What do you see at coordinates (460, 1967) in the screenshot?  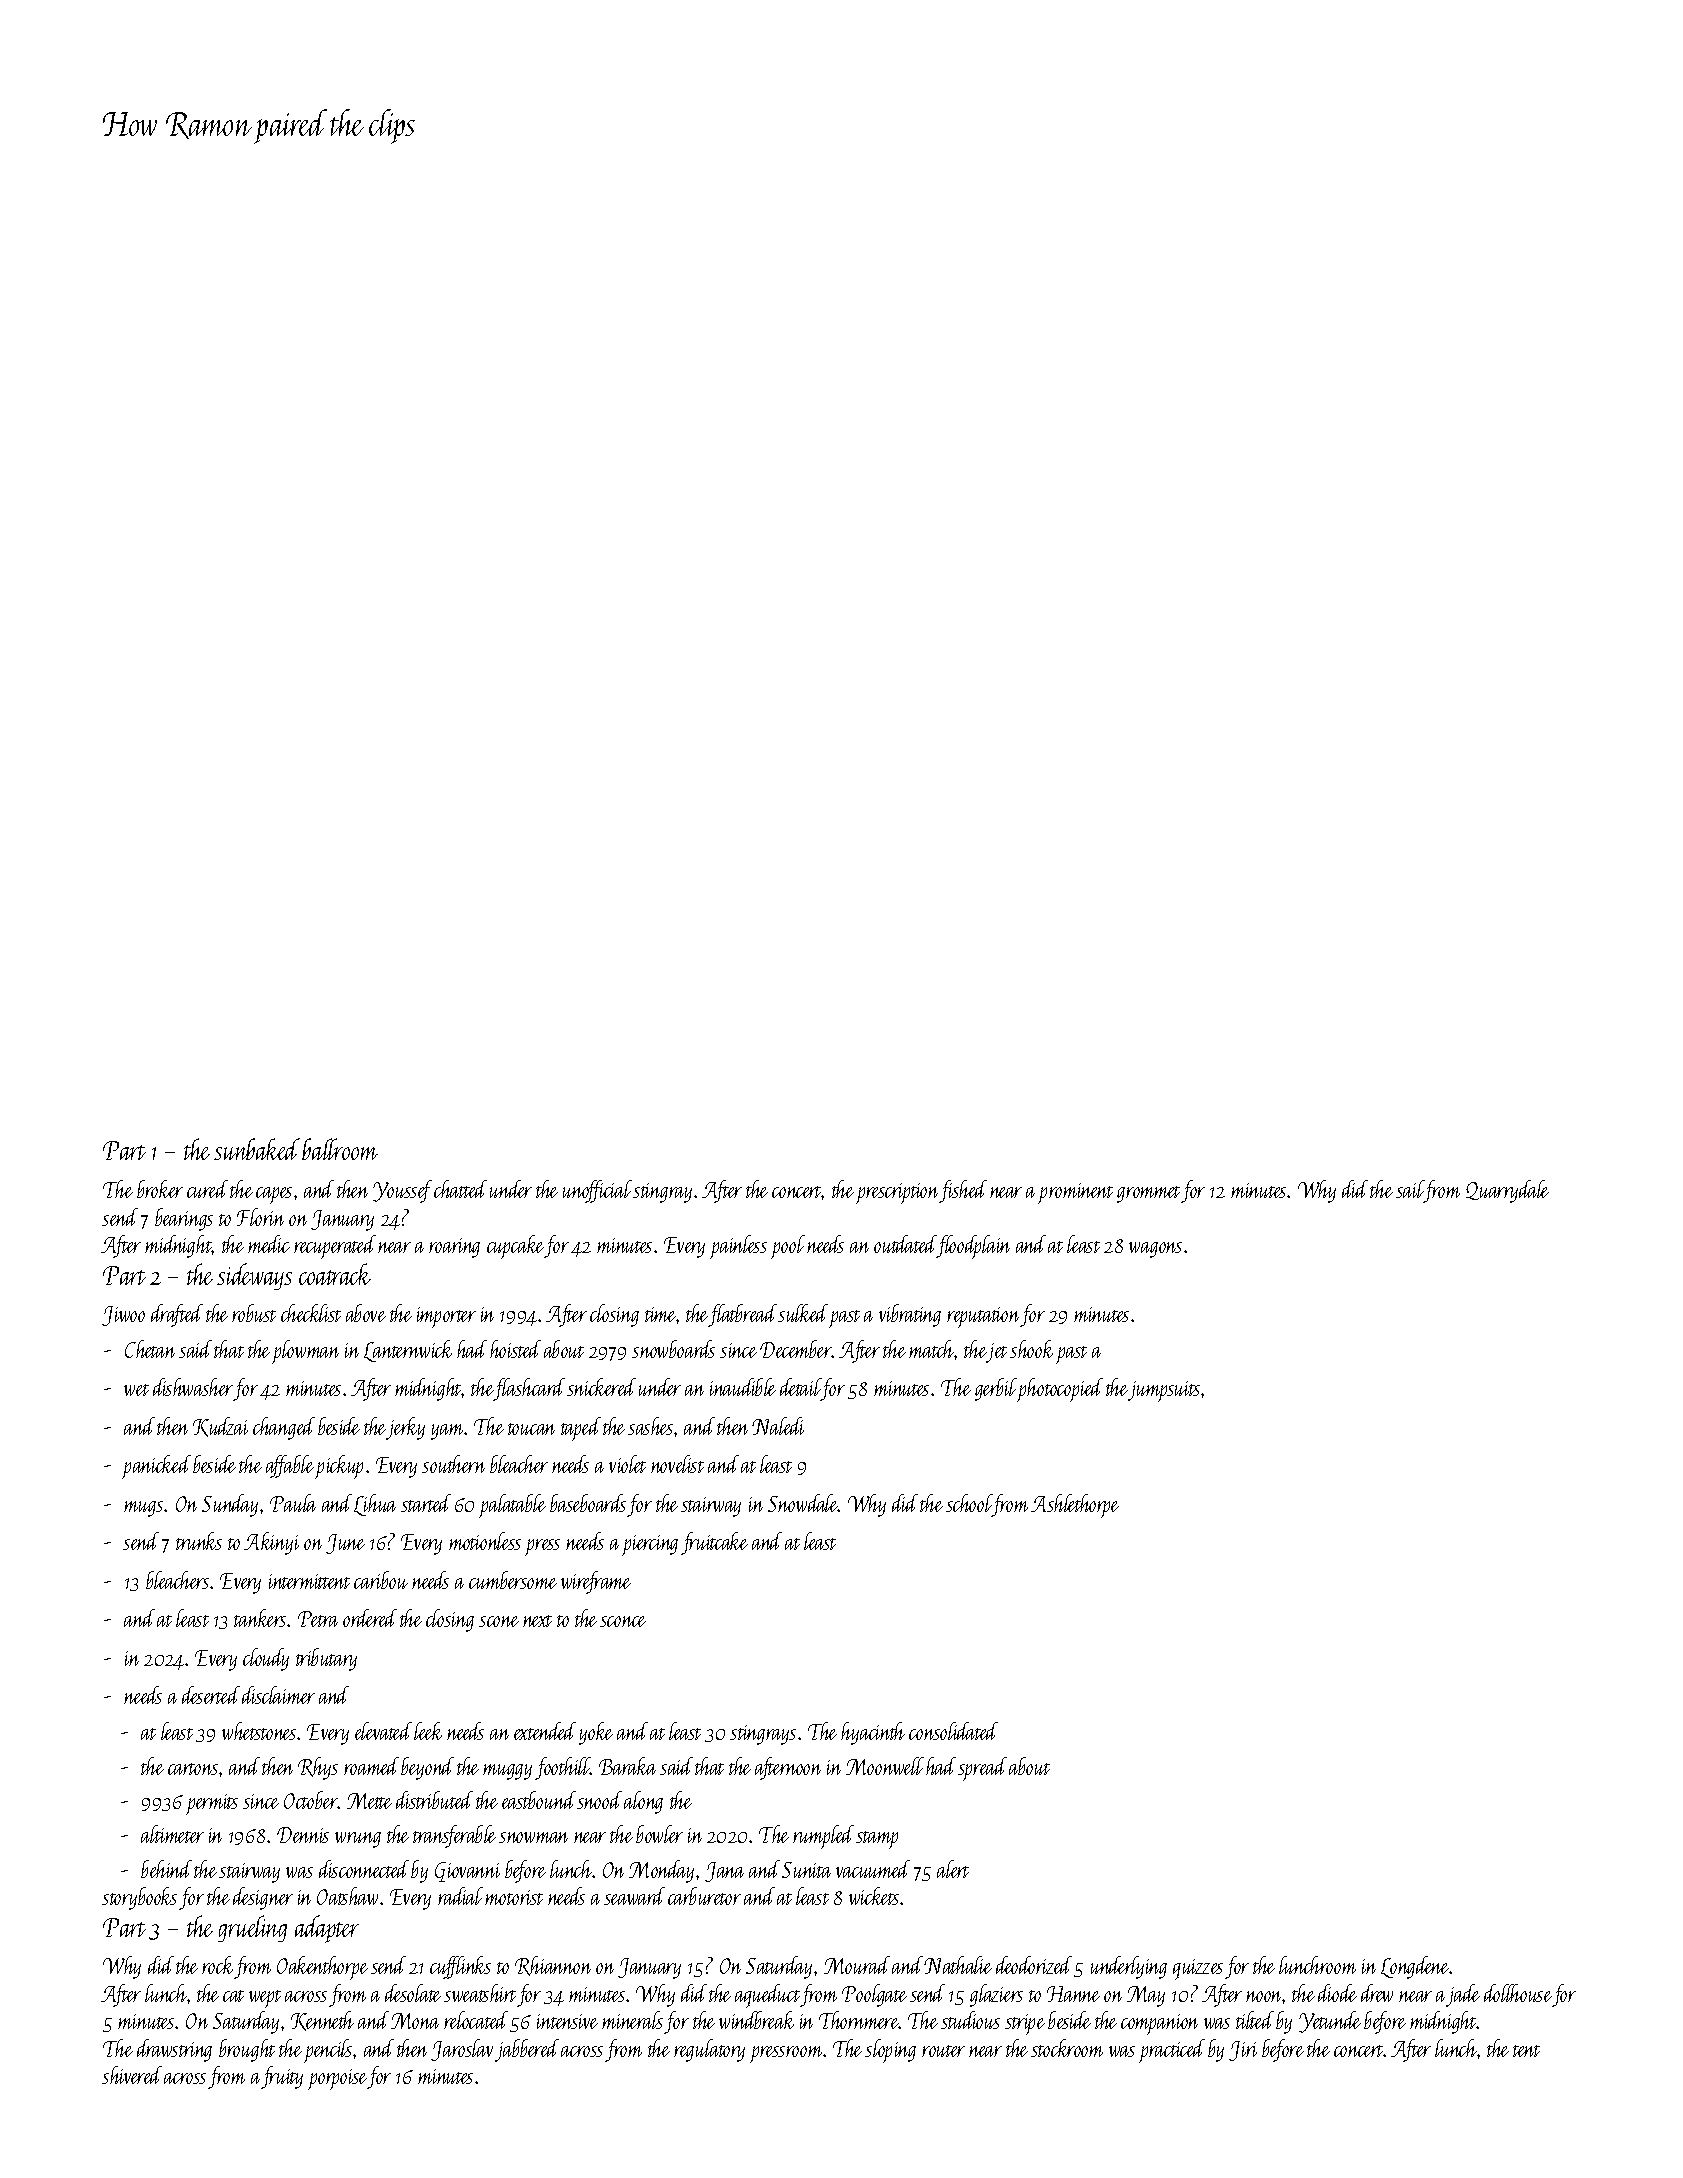 I see `cufflinks` at bounding box center [460, 1967].
